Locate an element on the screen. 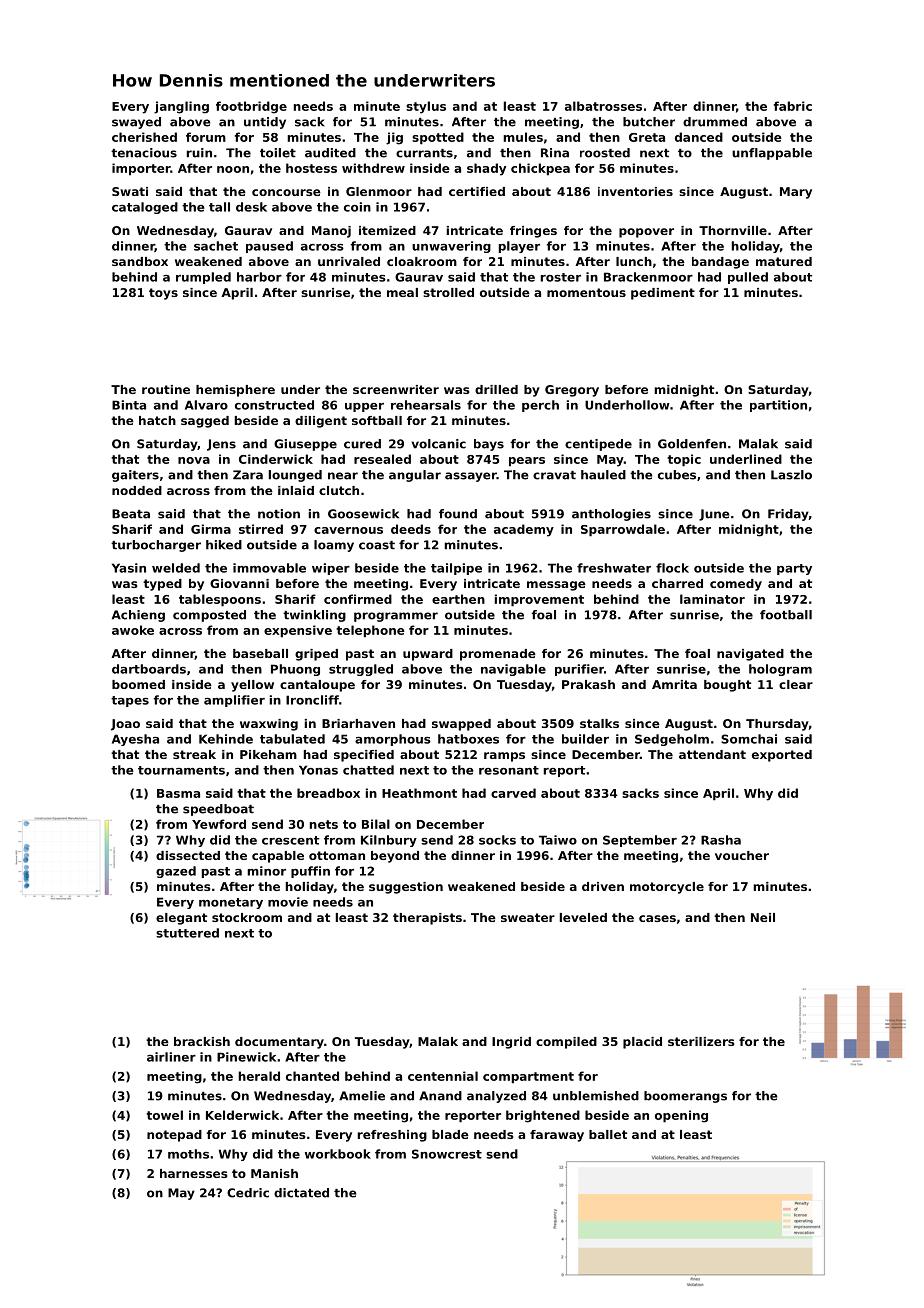 The width and height of the screenshot is (924, 1308). welded is located at coordinates (176, 568).
